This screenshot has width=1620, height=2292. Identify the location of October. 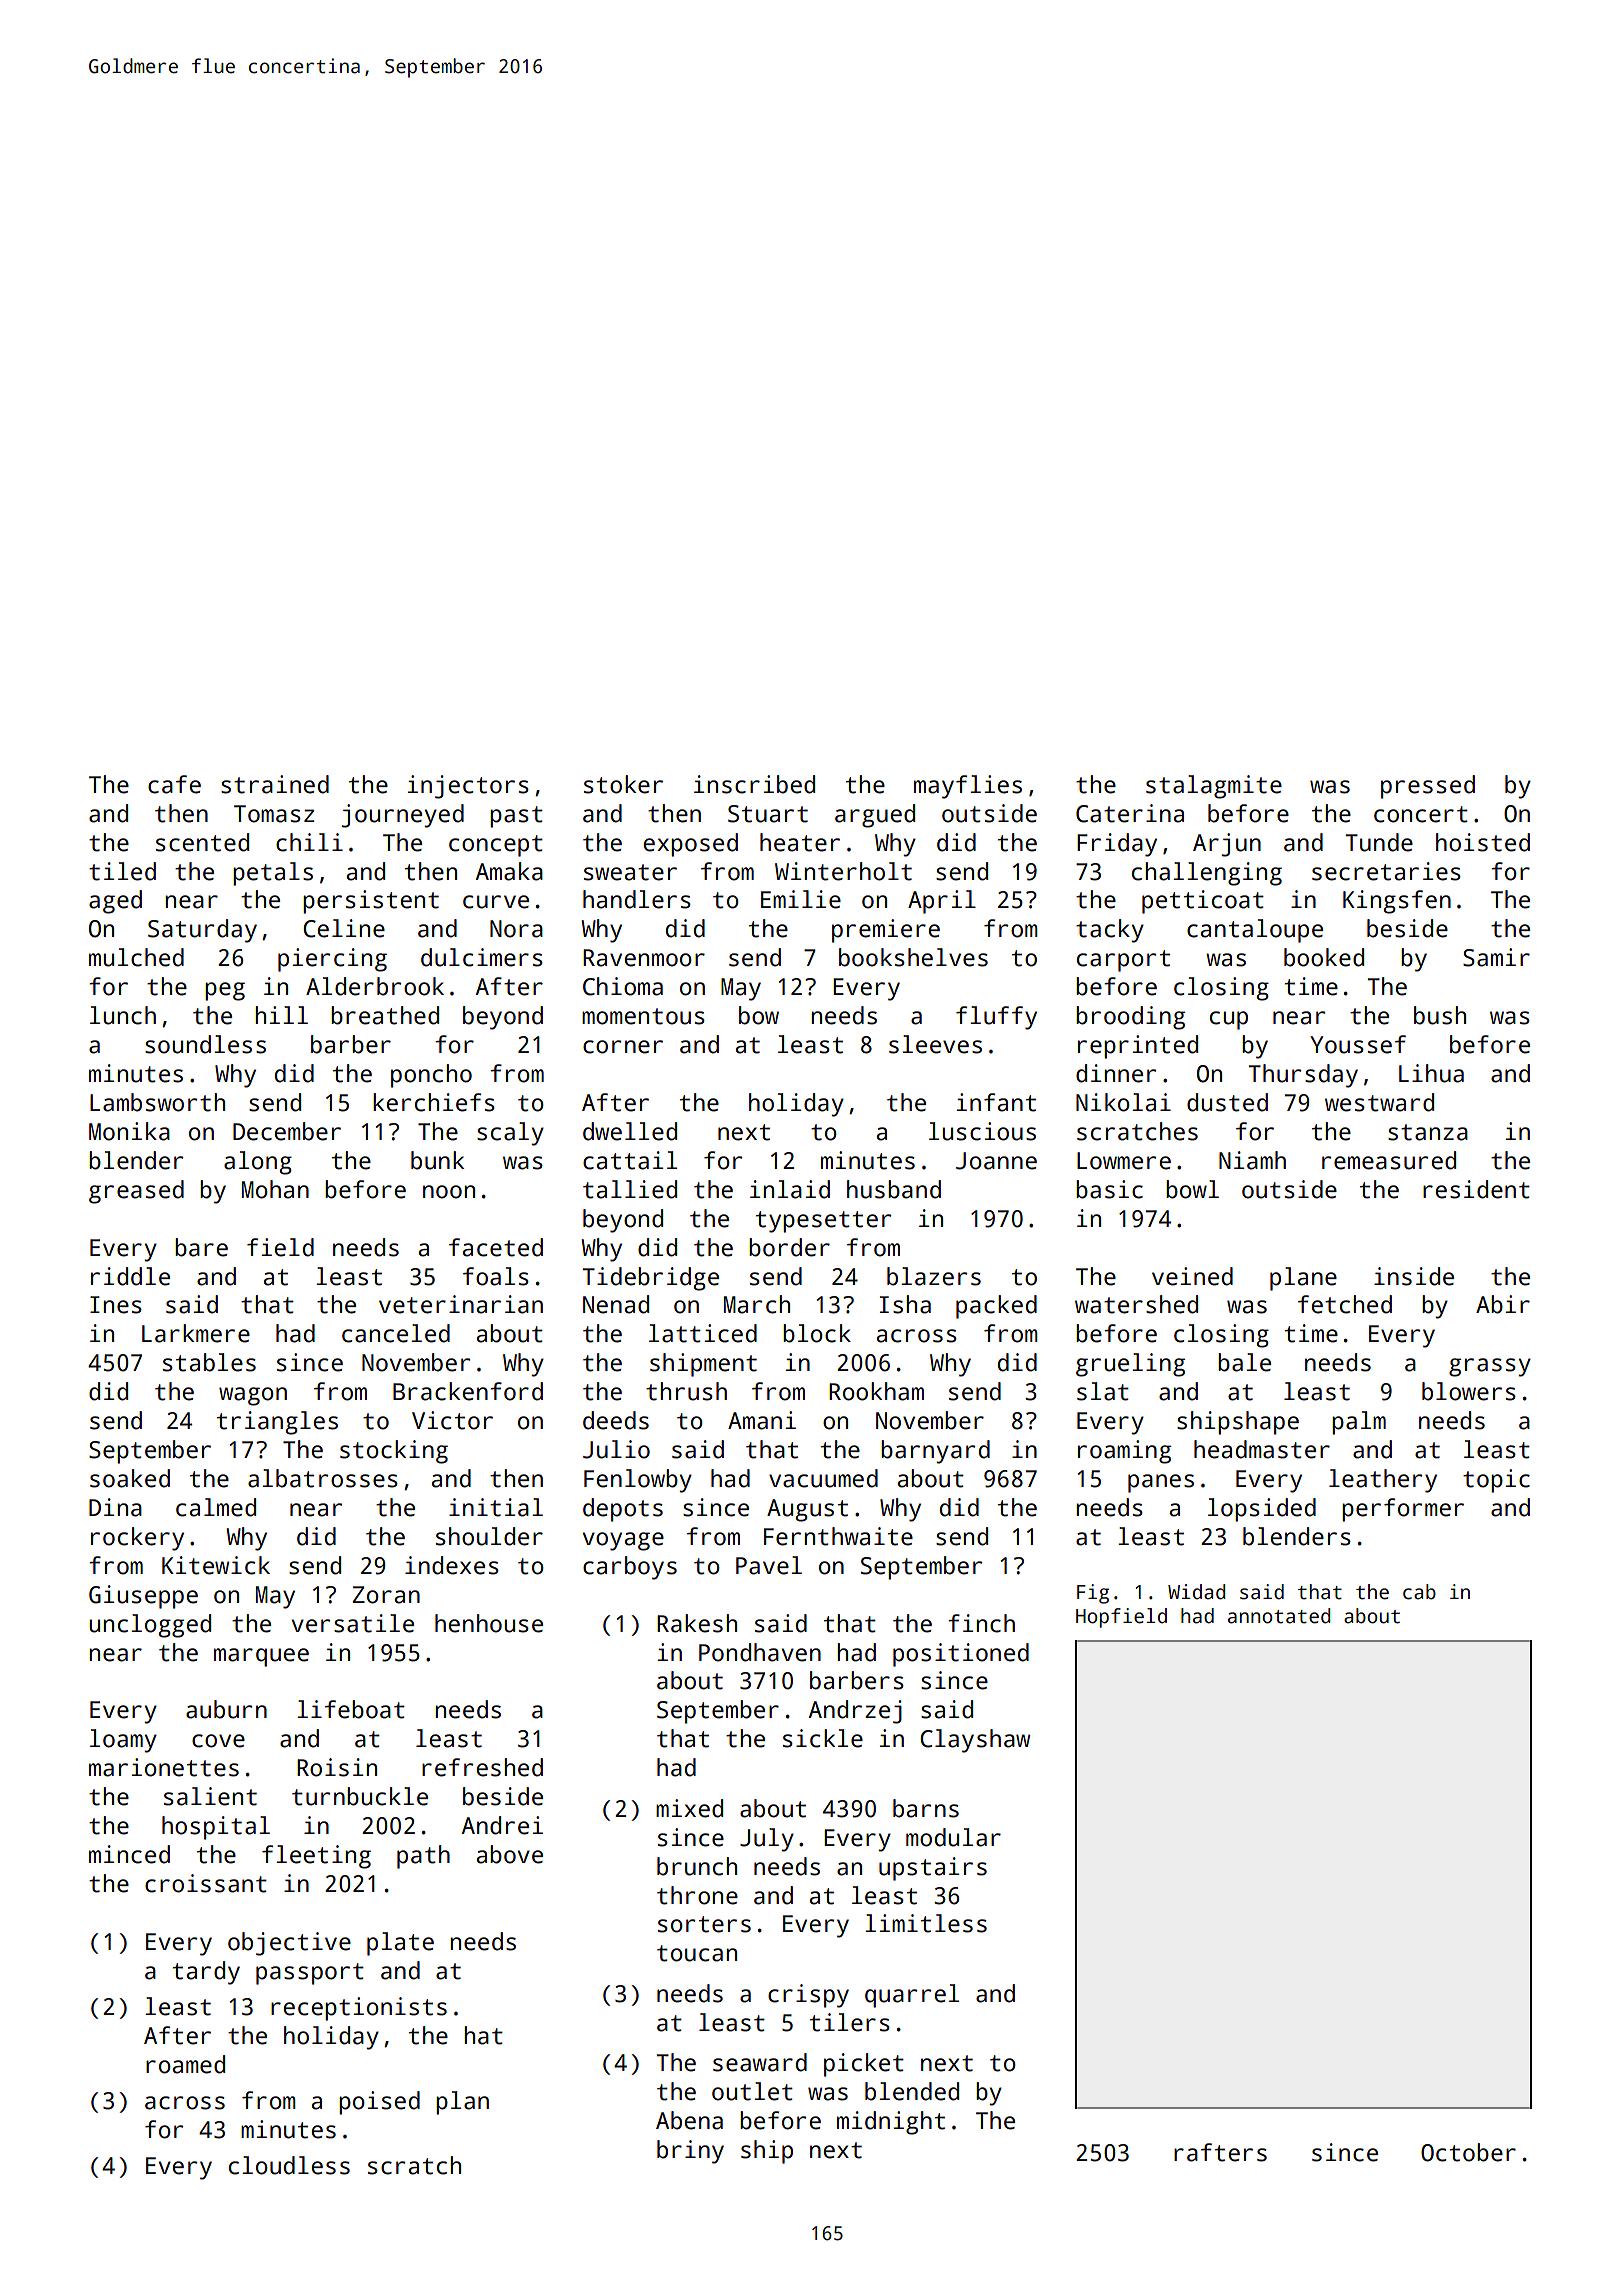
(1468, 2152).
